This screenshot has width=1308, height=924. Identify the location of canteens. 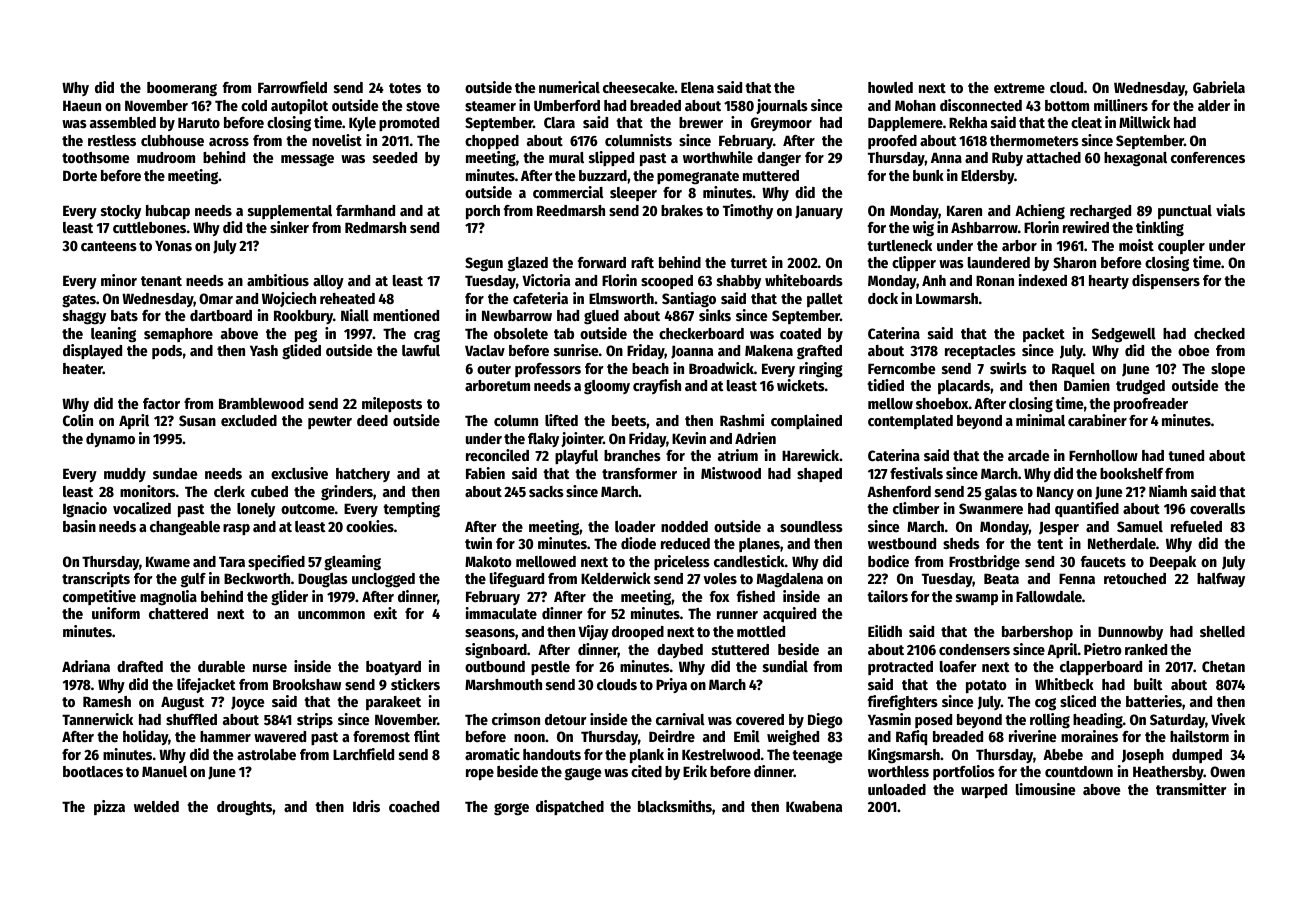
(109, 246).
